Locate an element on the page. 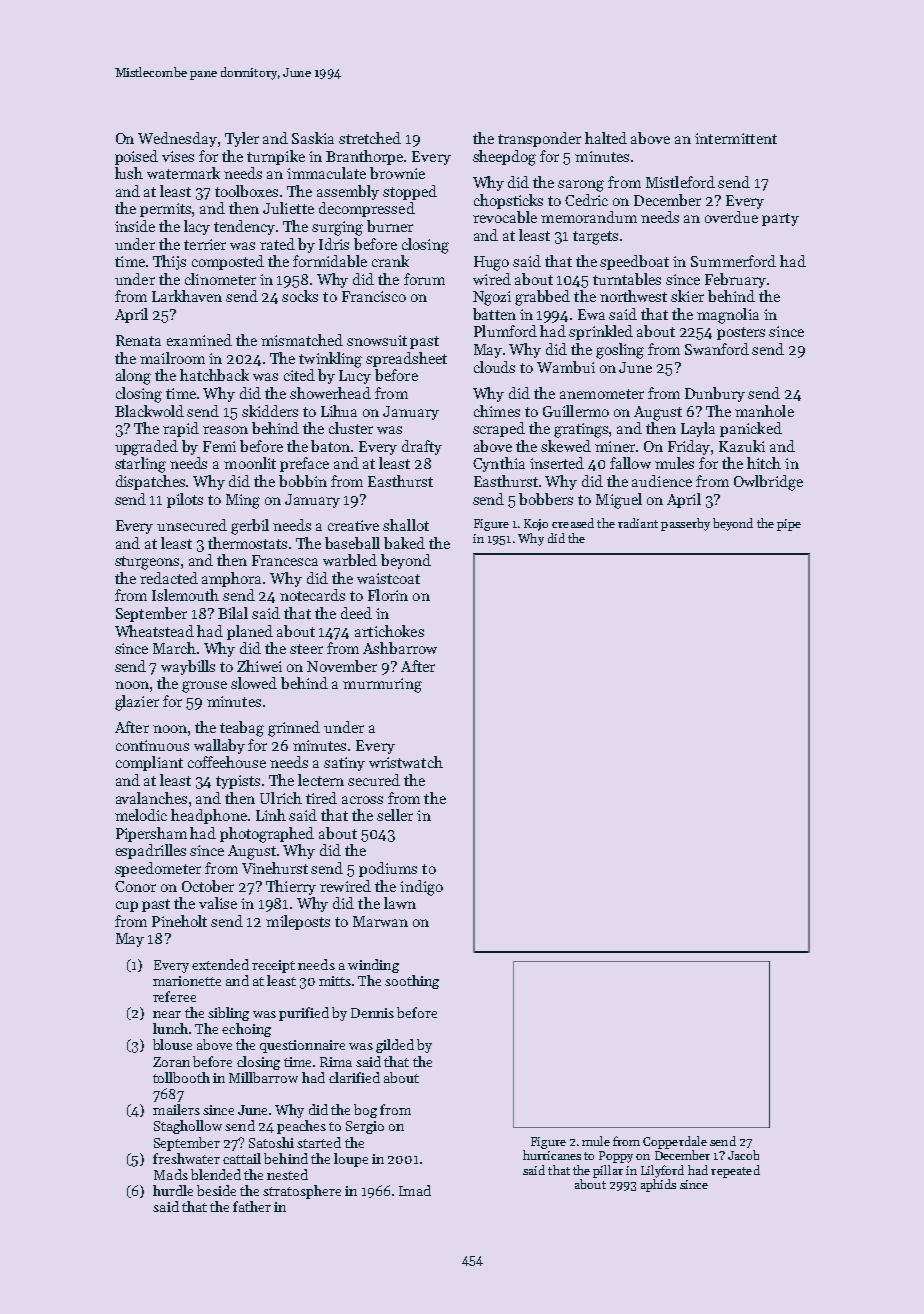 This document has width=924, height=1314. indigo is located at coordinates (421, 888).
